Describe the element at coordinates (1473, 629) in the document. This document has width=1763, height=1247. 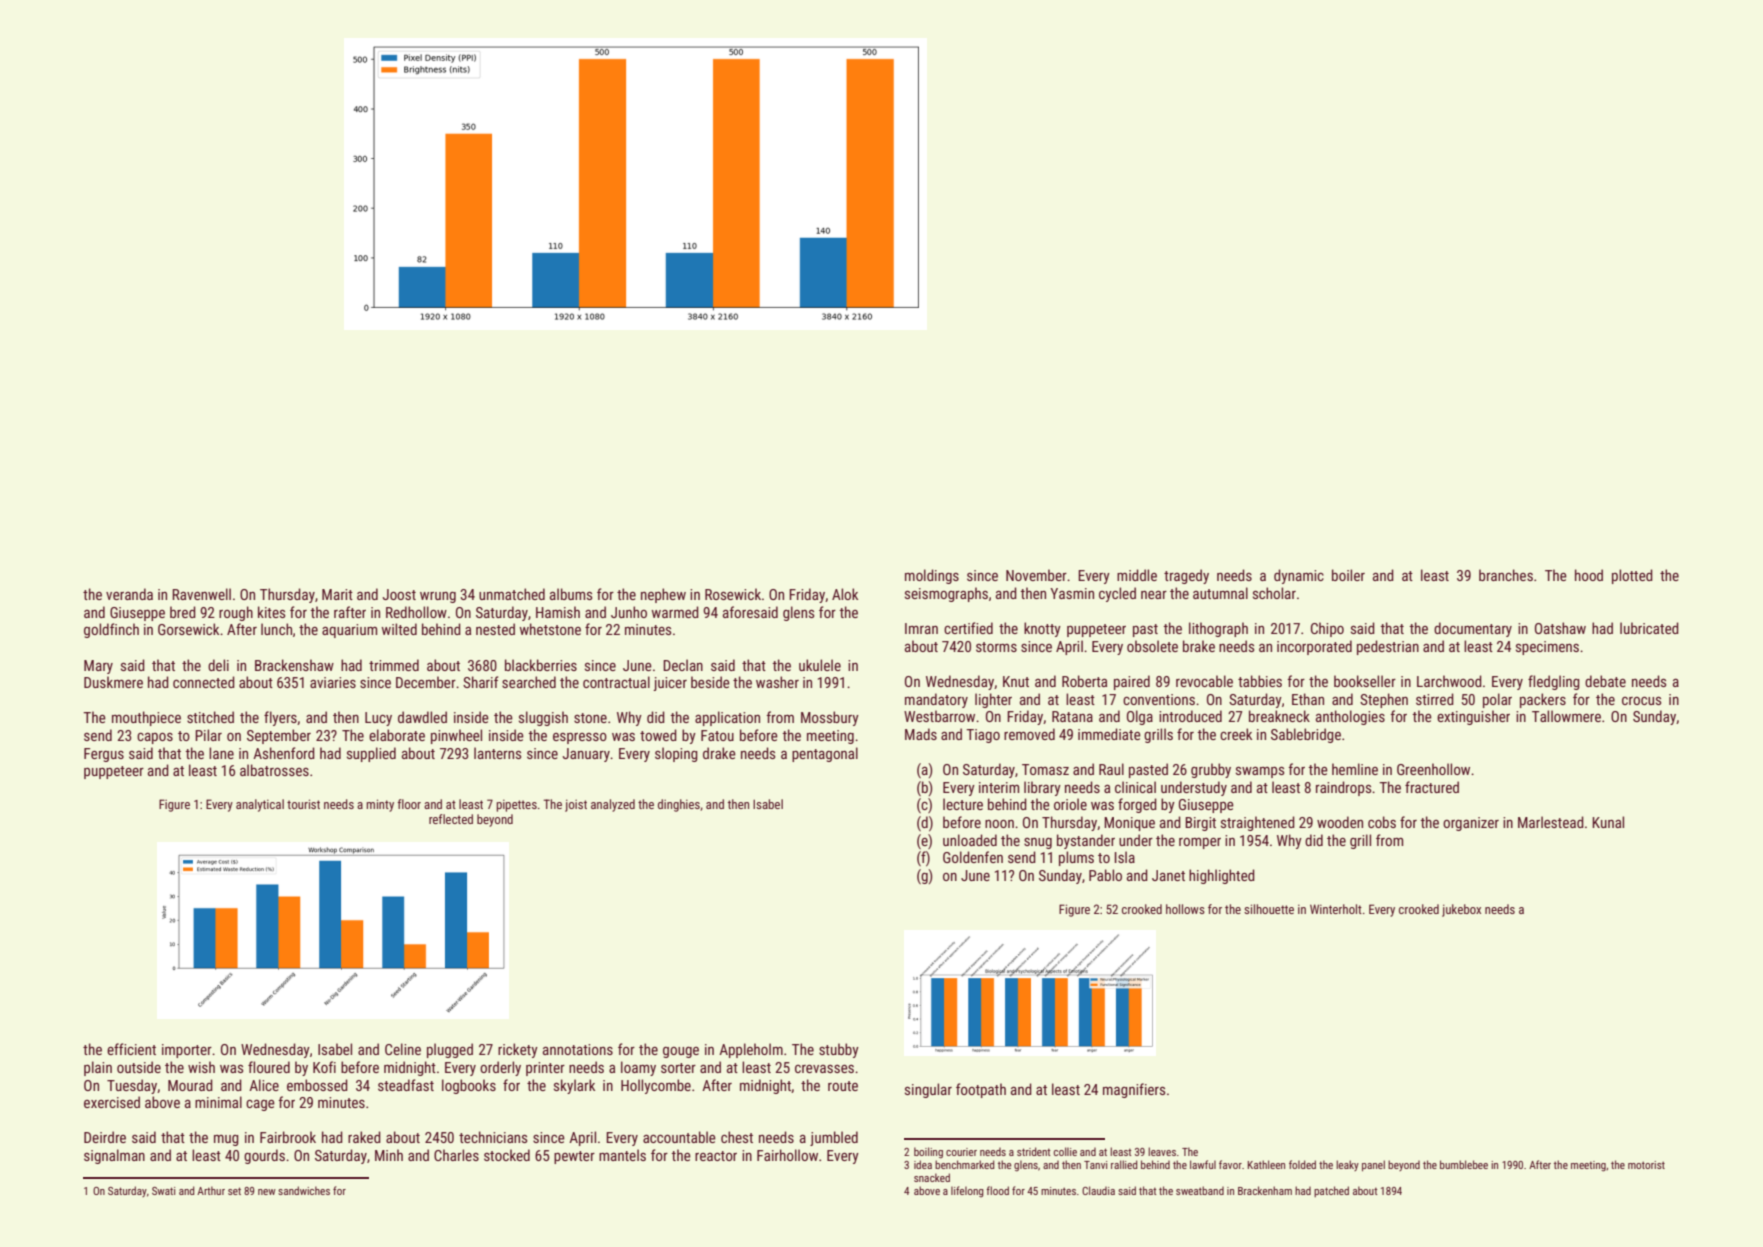
I see `documentary` at that location.
